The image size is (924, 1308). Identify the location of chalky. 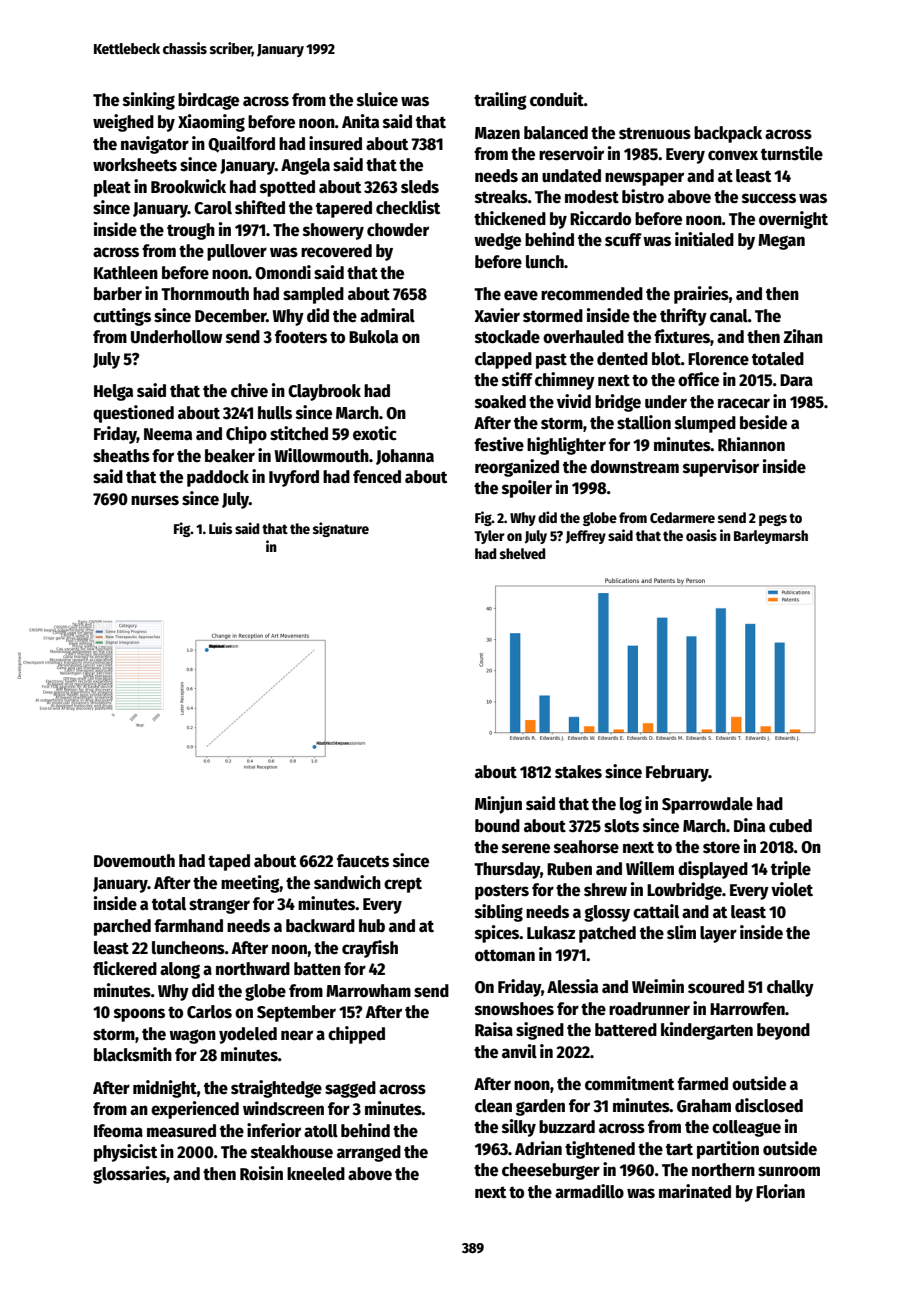
(790, 988).
